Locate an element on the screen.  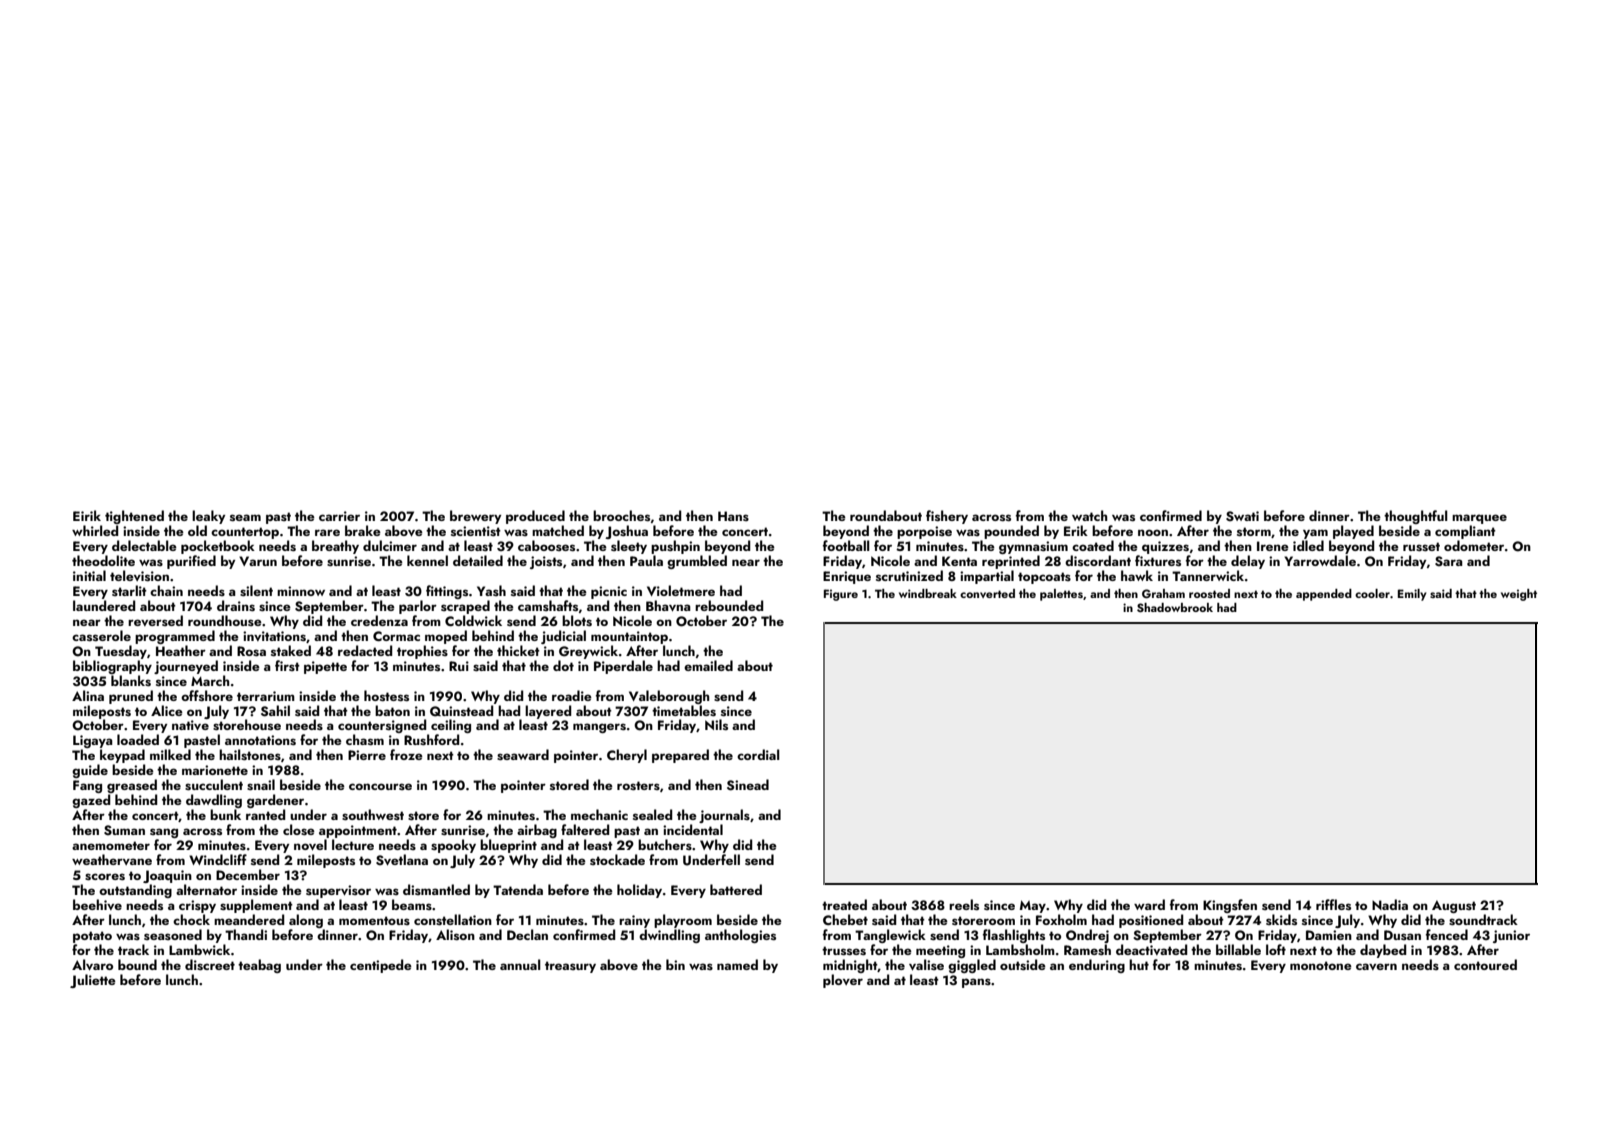
watch is located at coordinates (1089, 515).
